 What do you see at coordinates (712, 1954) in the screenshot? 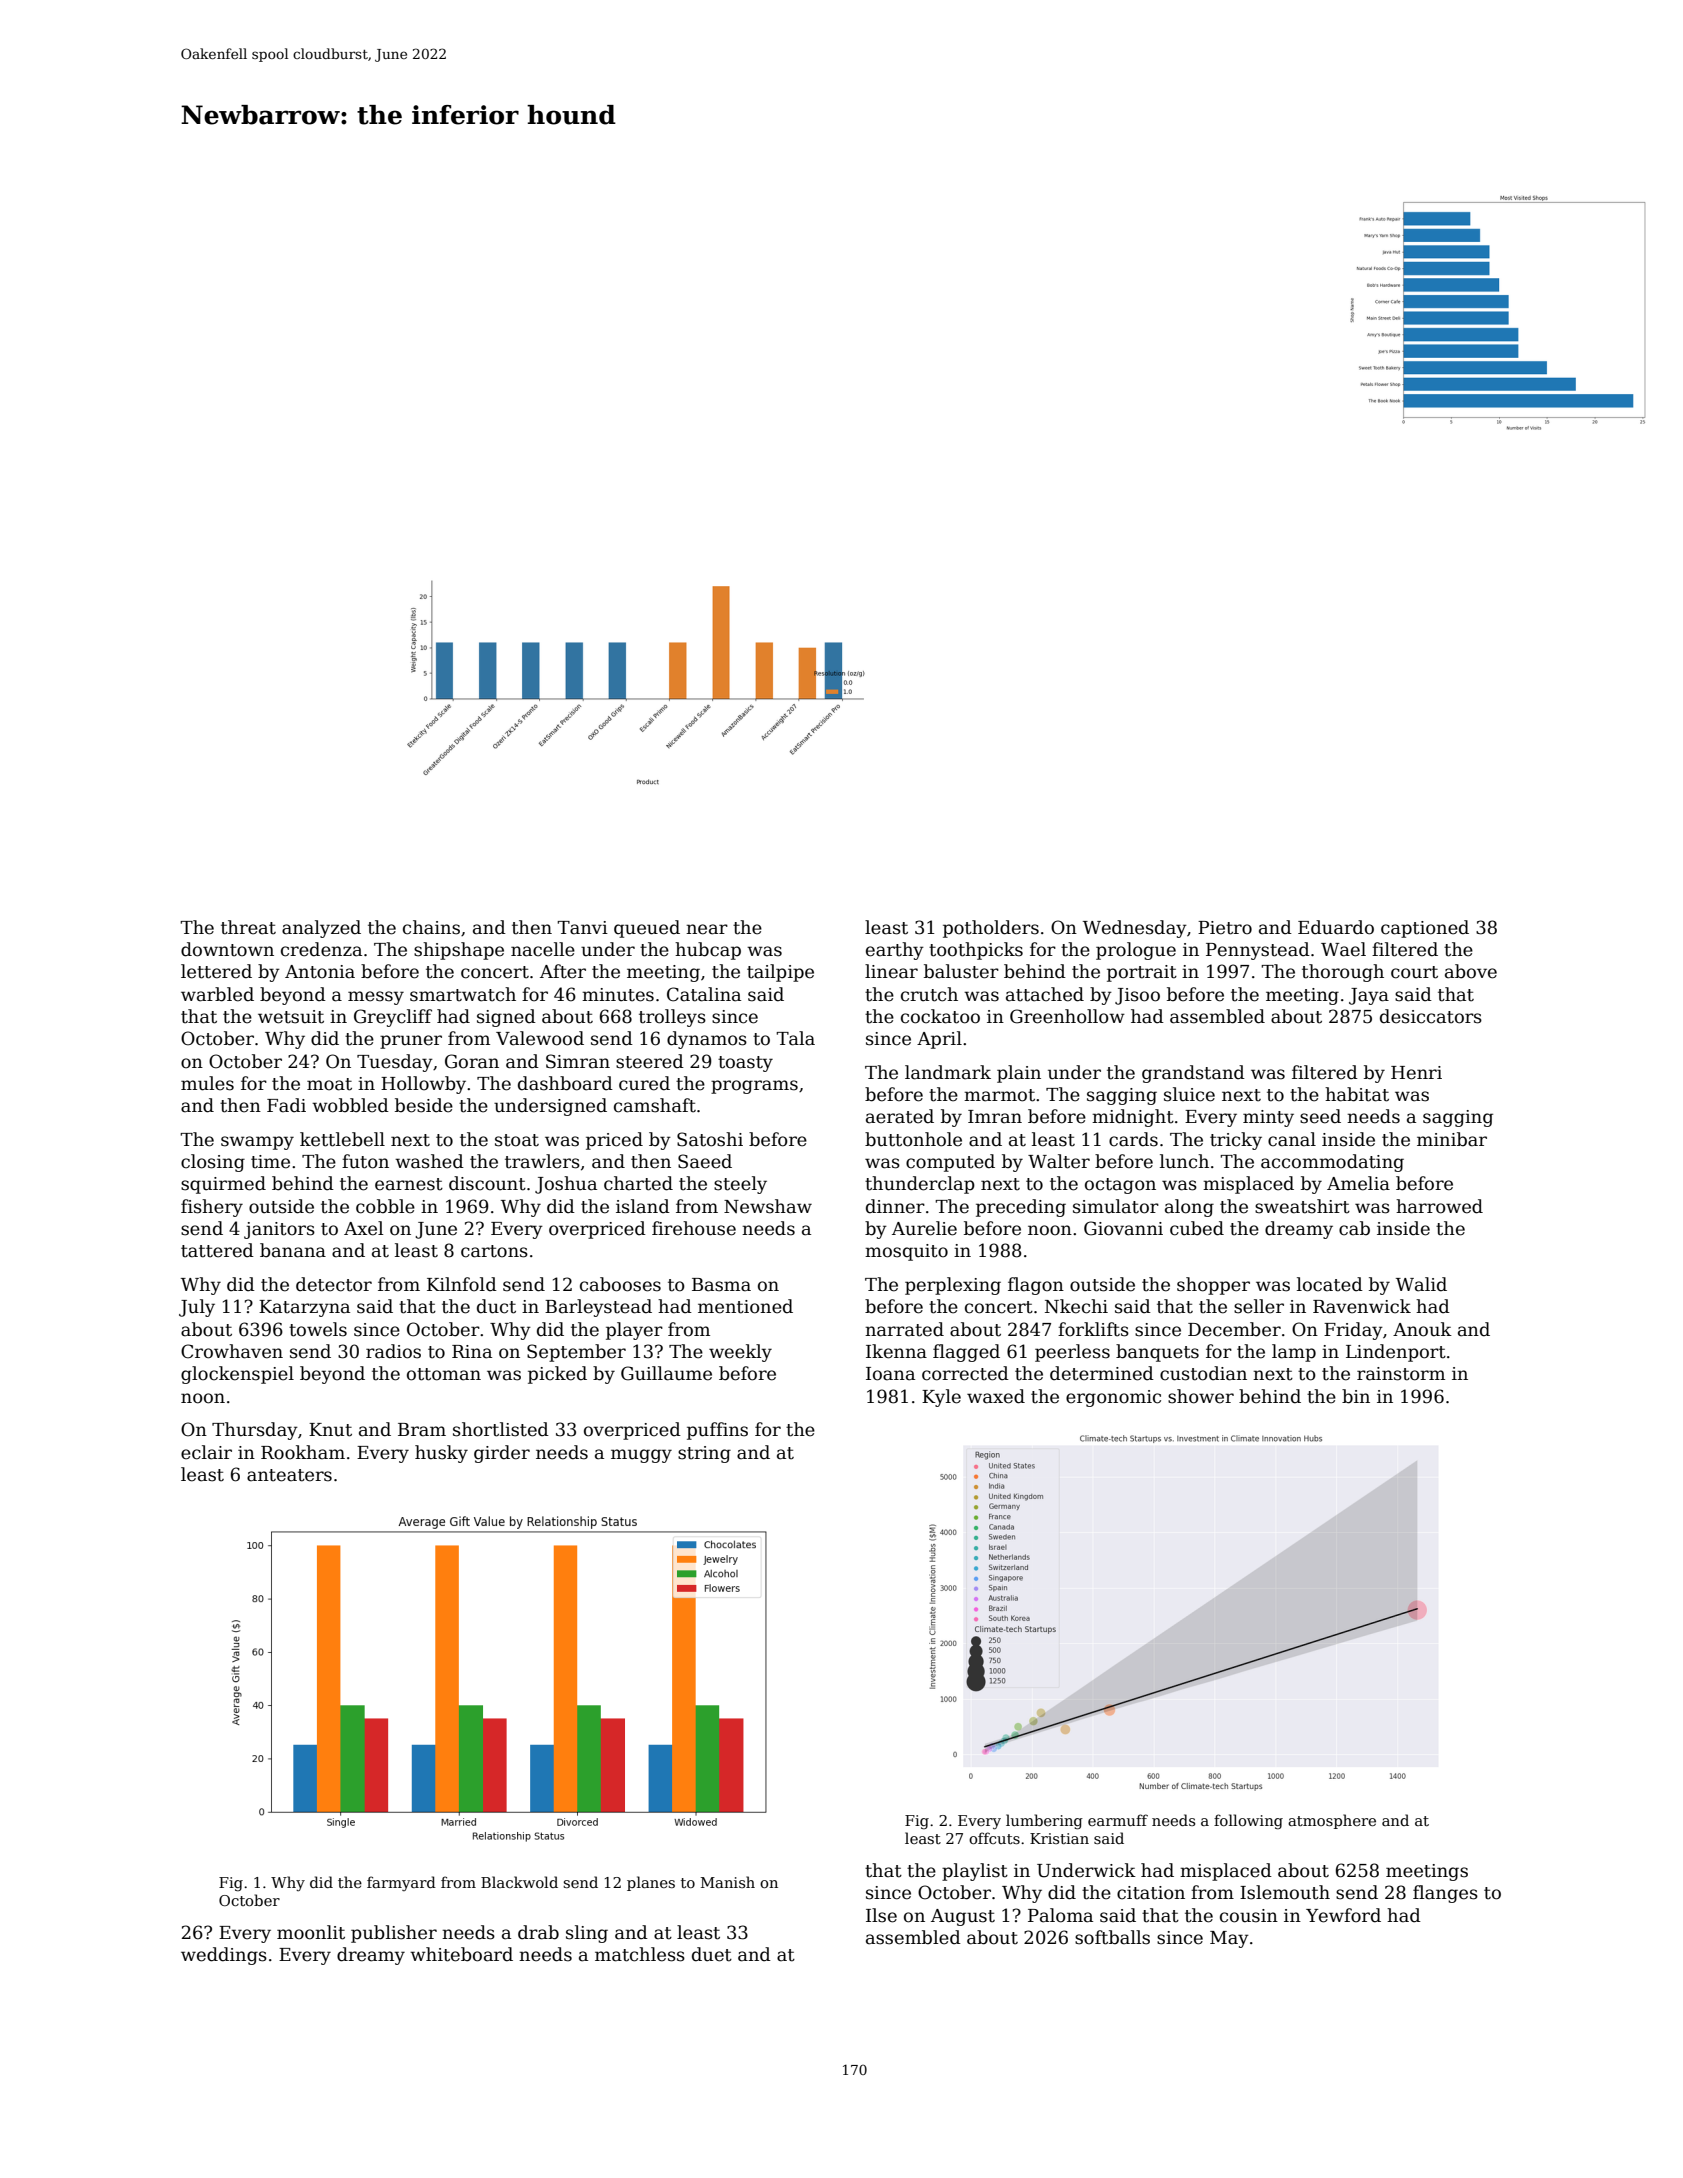
I see `duet` at bounding box center [712, 1954].
